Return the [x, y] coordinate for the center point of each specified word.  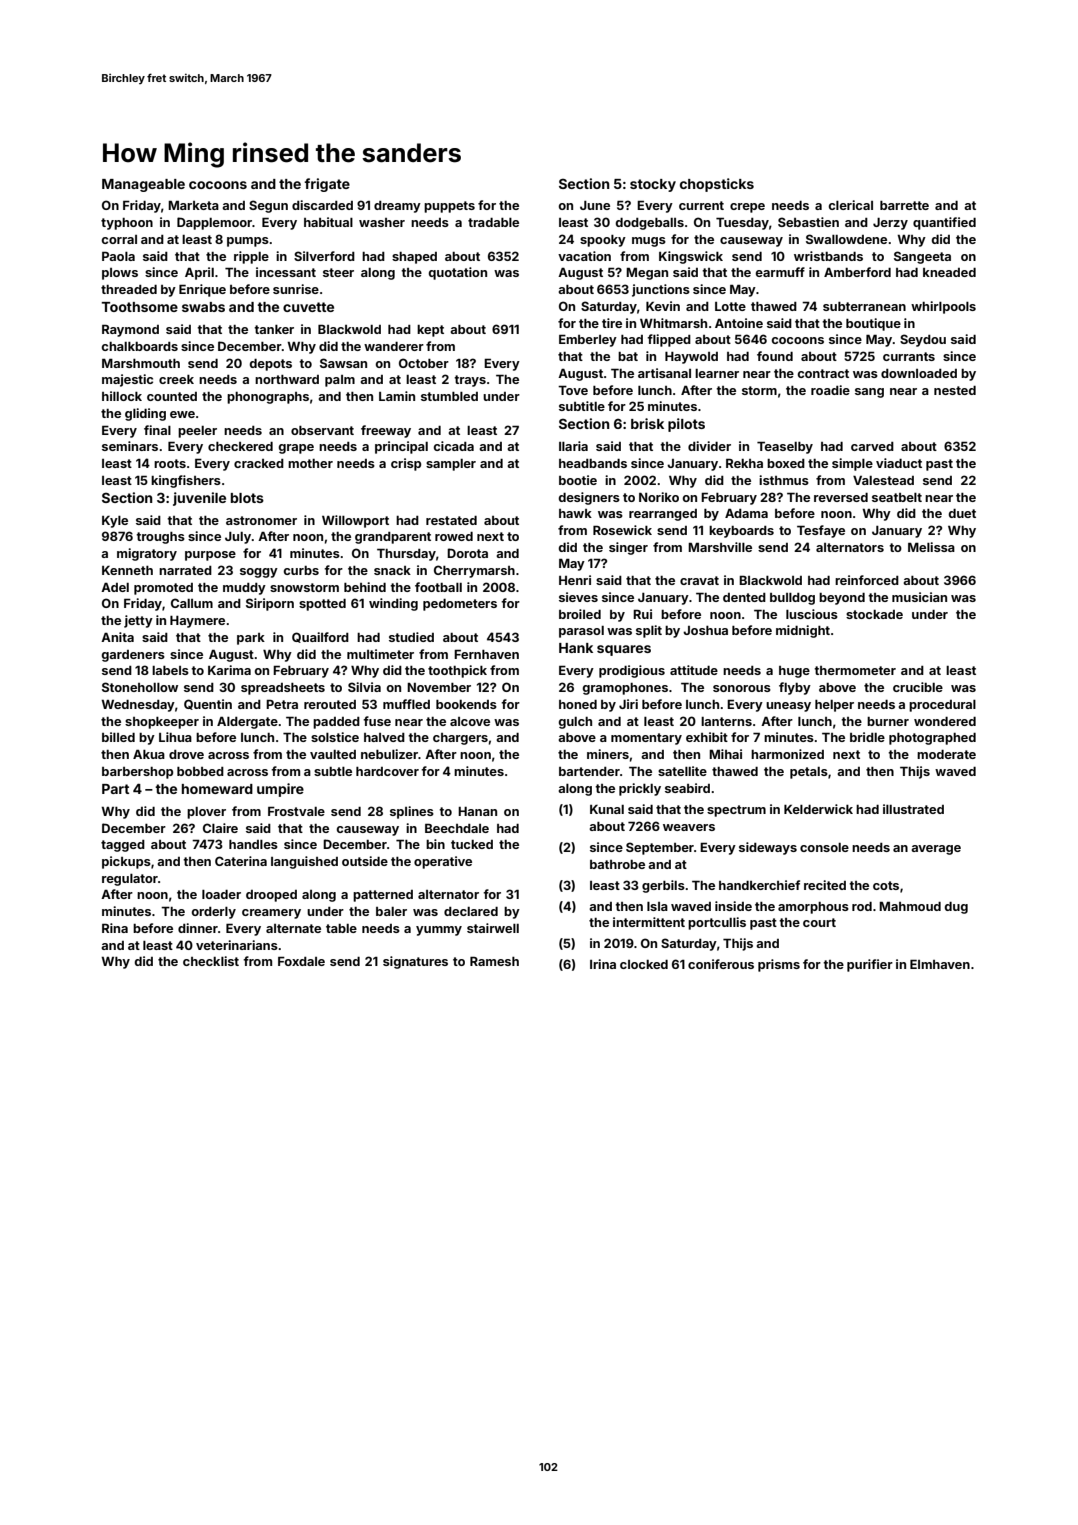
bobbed [200, 771]
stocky [653, 185]
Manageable [143, 185]
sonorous [742, 688]
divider [709, 446]
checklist [211, 961]
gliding [145, 414]
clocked [644, 964]
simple [852, 464]
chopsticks [717, 185]
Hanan [477, 811]
